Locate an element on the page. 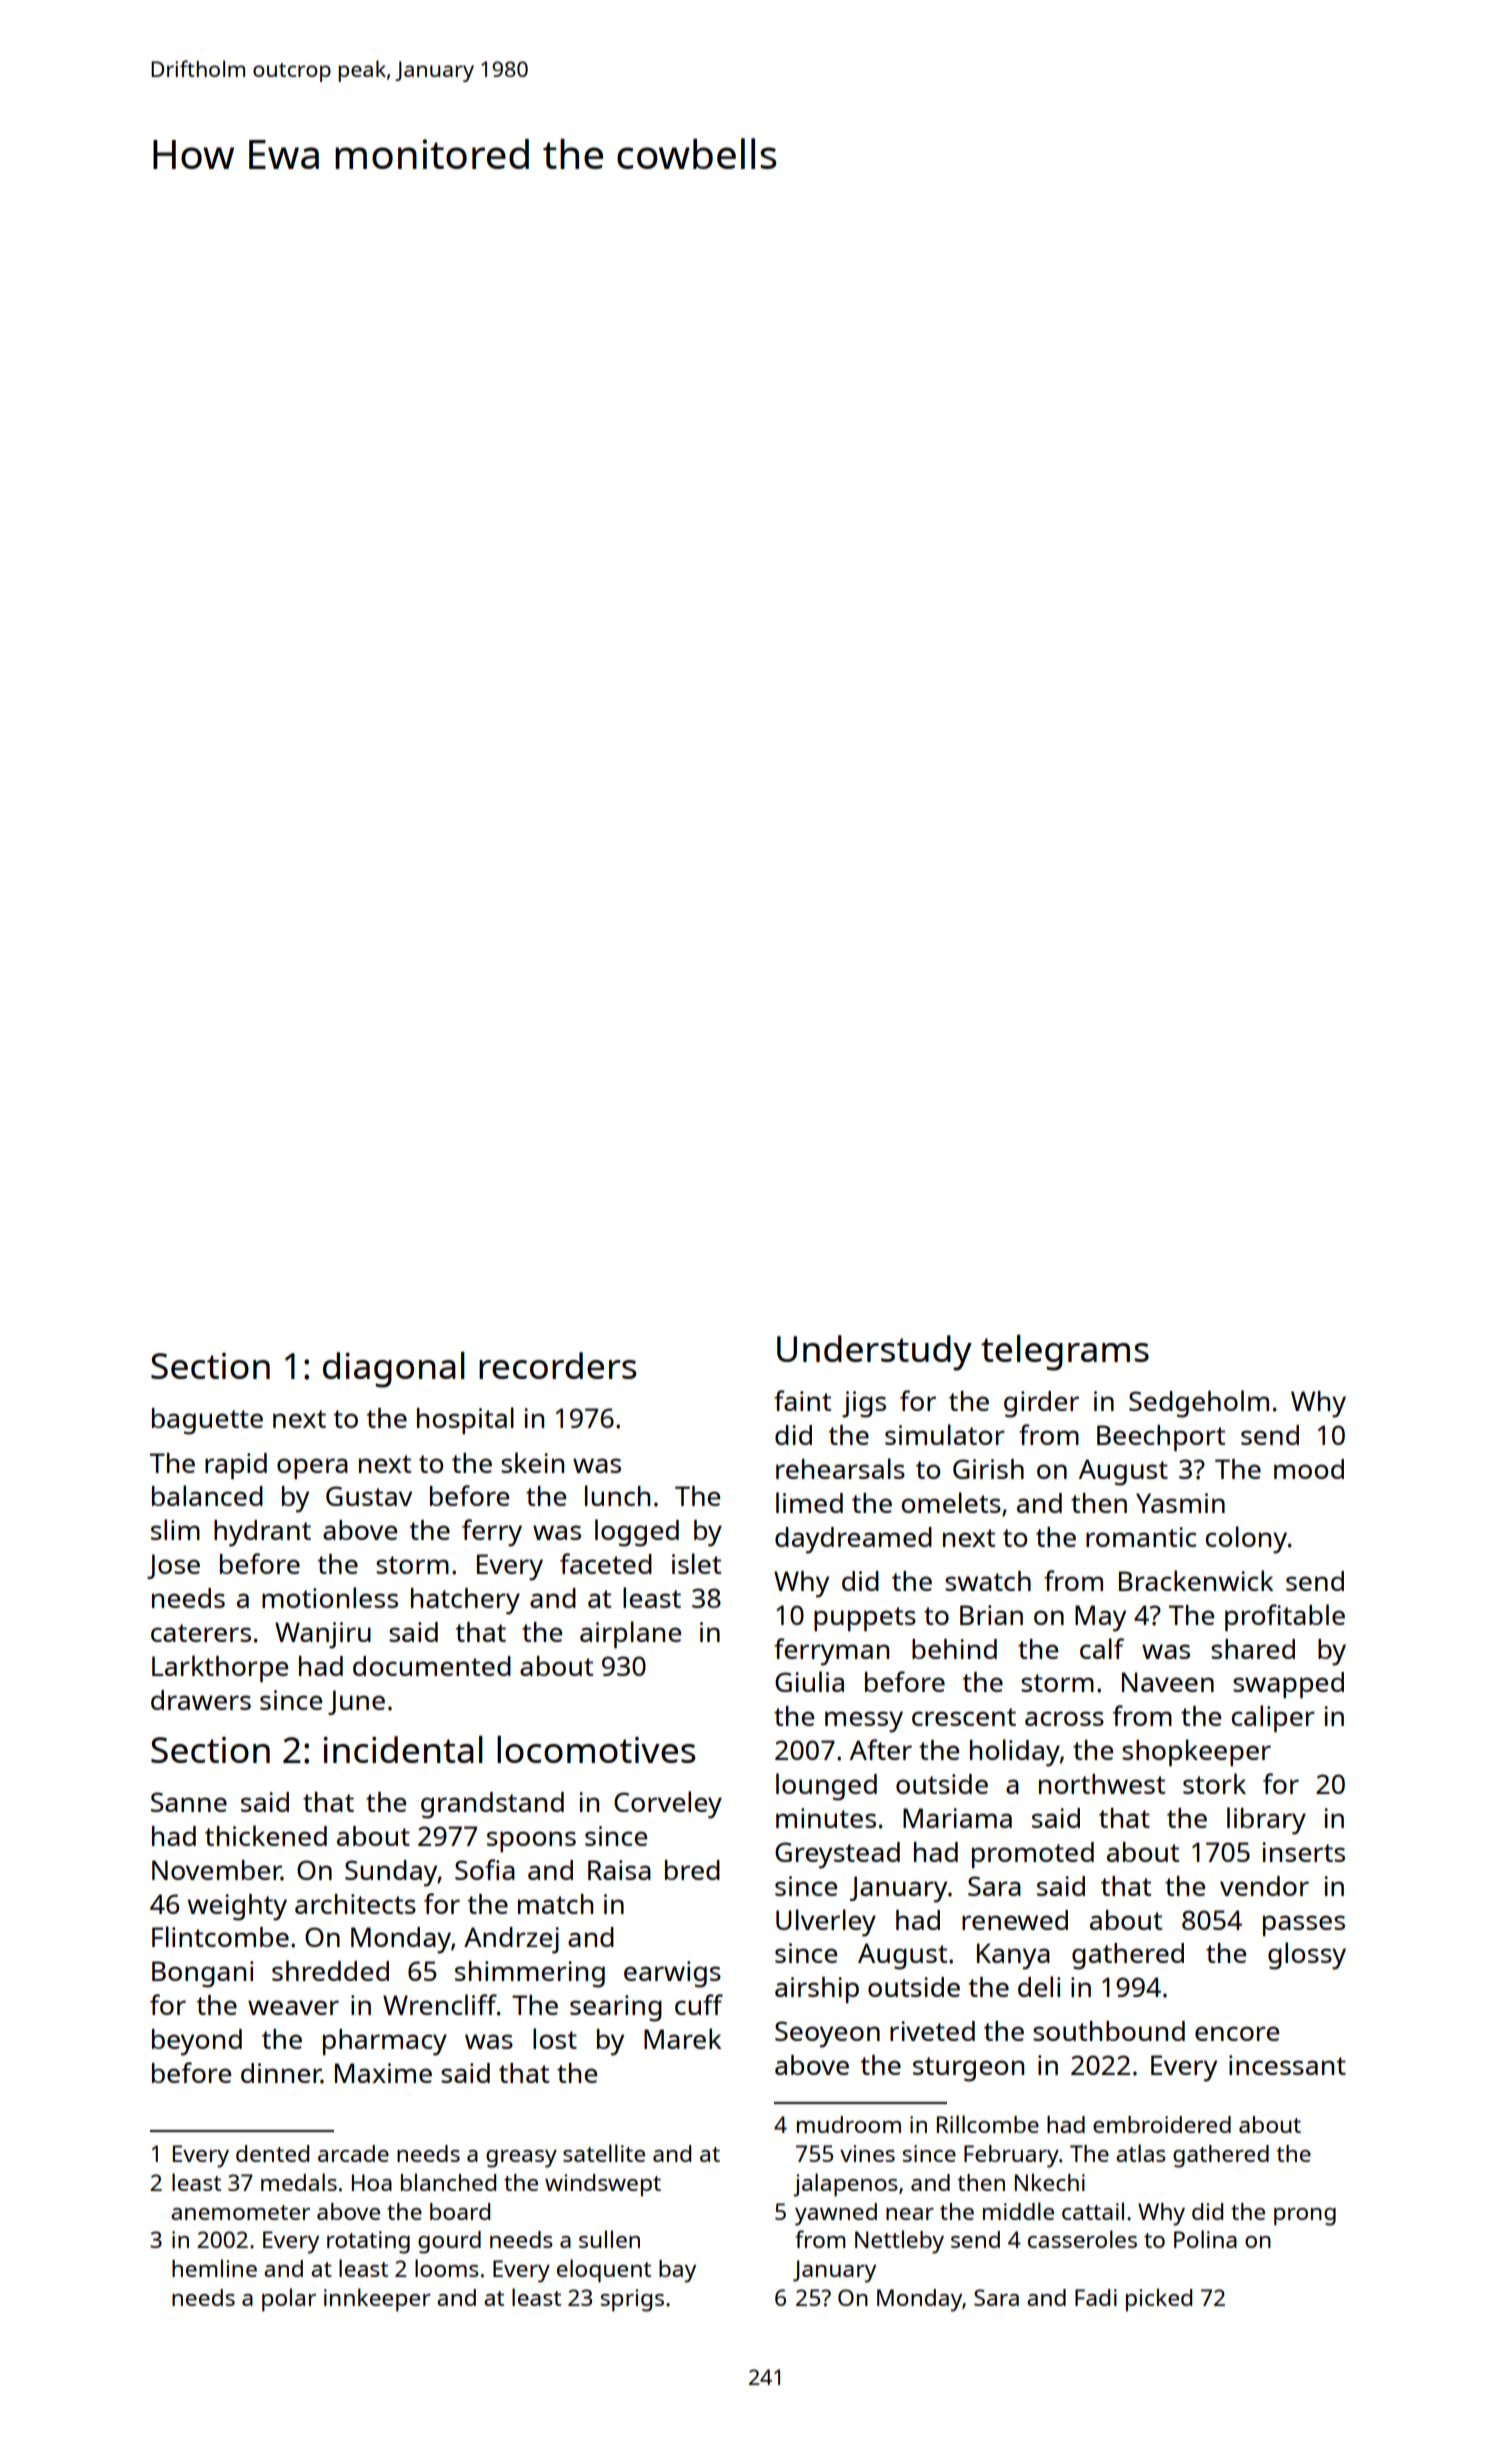 Image resolution: width=1496 pixels, height=2464 pixels. rotating is located at coordinates (368, 2242).
